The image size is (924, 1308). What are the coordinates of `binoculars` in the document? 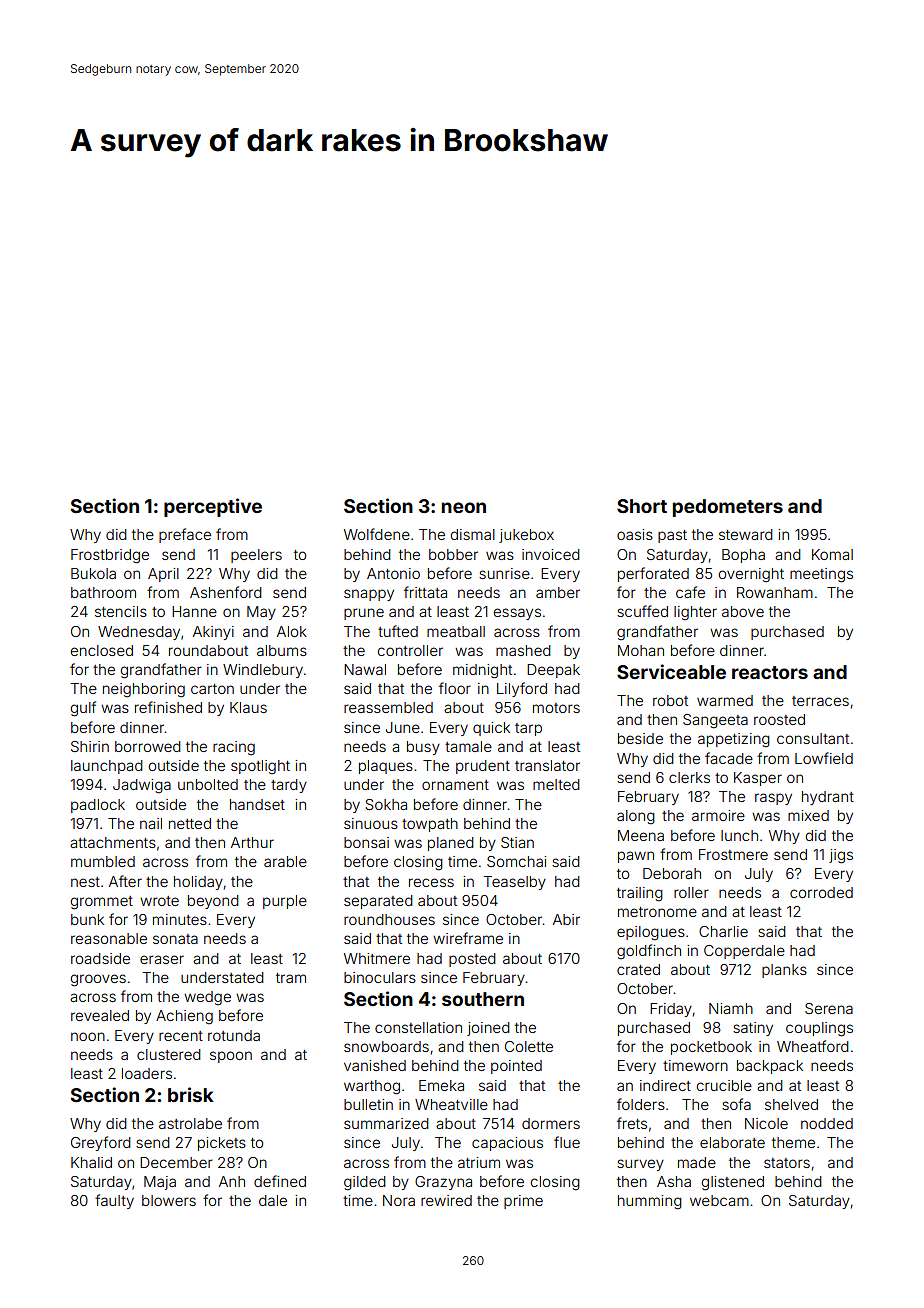 It's located at (380, 977).
